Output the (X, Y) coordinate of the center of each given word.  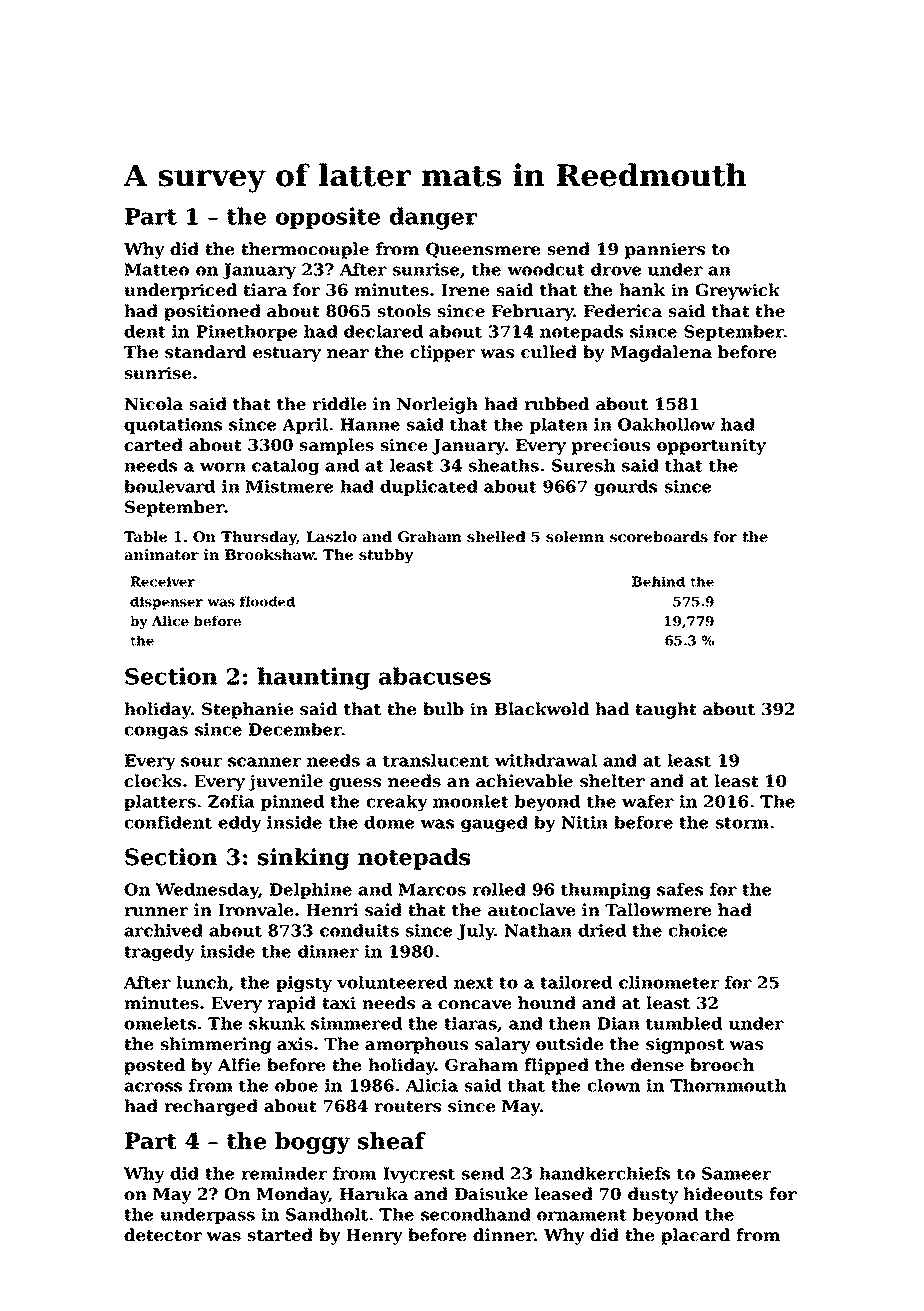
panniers (665, 250)
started (280, 1234)
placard (695, 1236)
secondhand (476, 1214)
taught (666, 710)
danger (433, 218)
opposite (328, 218)
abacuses (435, 676)
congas (156, 732)
